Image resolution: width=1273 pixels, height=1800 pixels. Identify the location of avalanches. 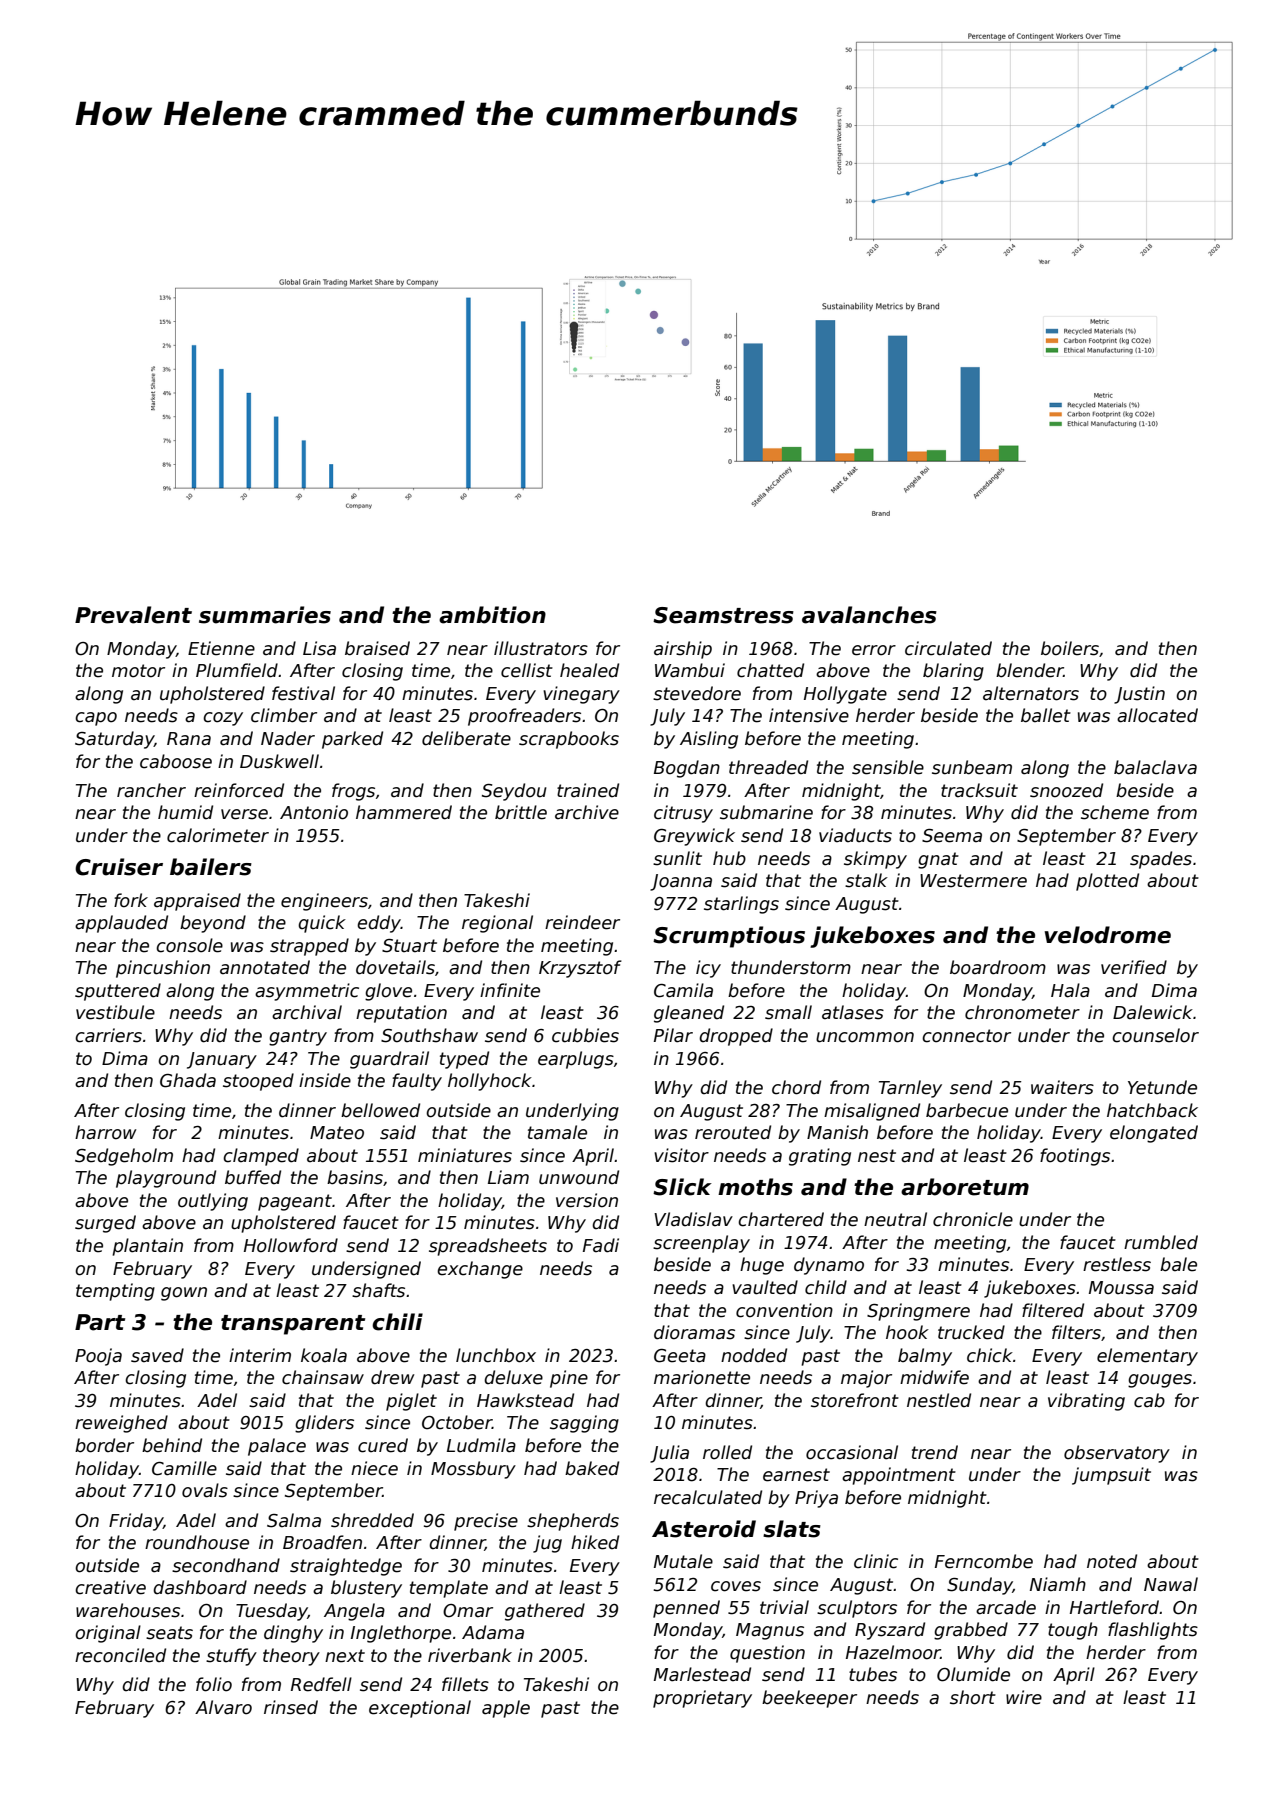
(869, 615).
